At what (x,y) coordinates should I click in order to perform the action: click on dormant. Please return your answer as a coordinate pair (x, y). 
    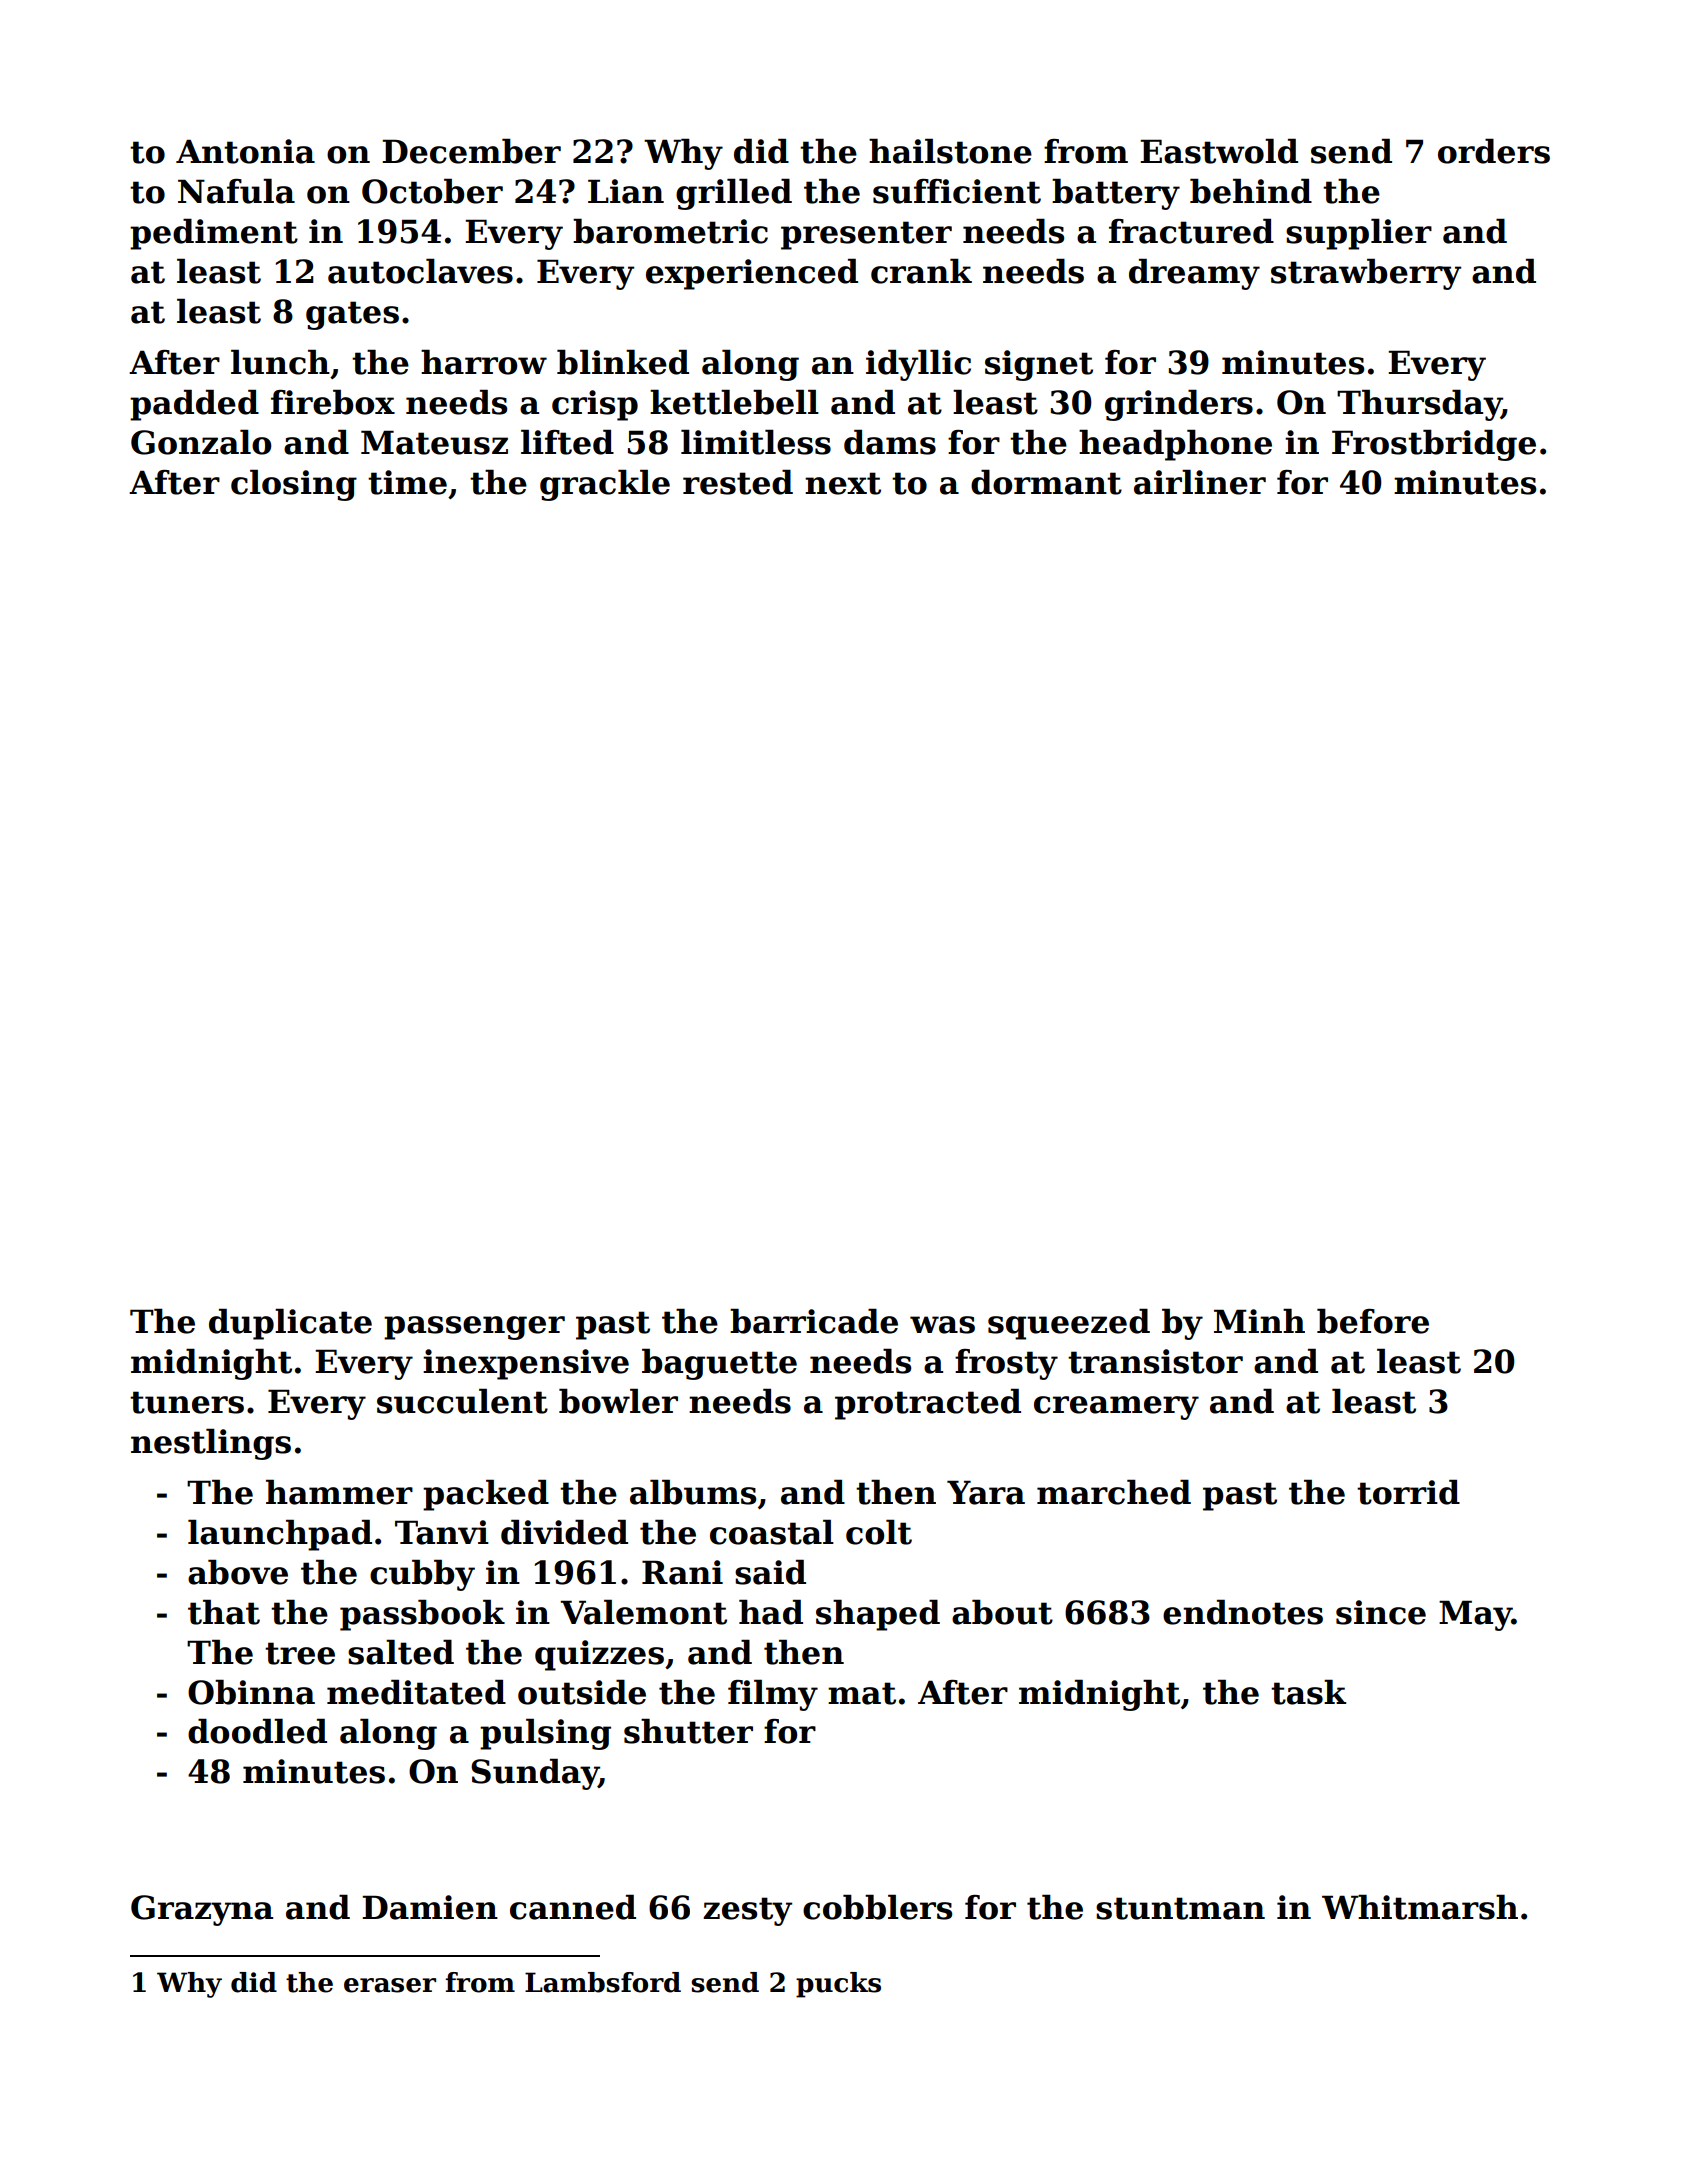
    Looking at the image, I should click on (1046, 482).
